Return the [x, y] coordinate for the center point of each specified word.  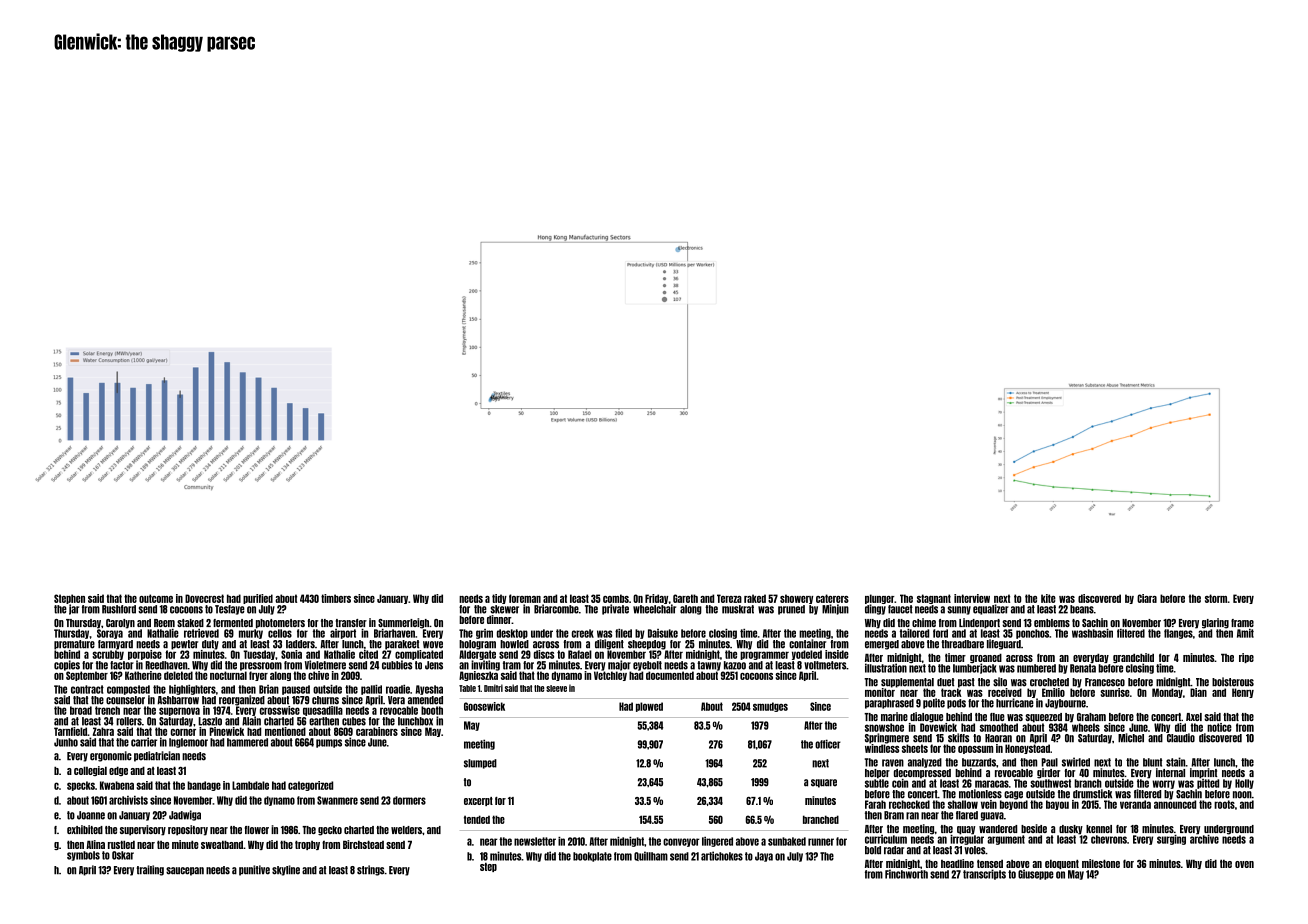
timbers [336, 598]
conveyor [681, 842]
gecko [330, 831]
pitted [1208, 784]
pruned [791, 610]
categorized [310, 786]
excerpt [478, 801]
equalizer [991, 609]
